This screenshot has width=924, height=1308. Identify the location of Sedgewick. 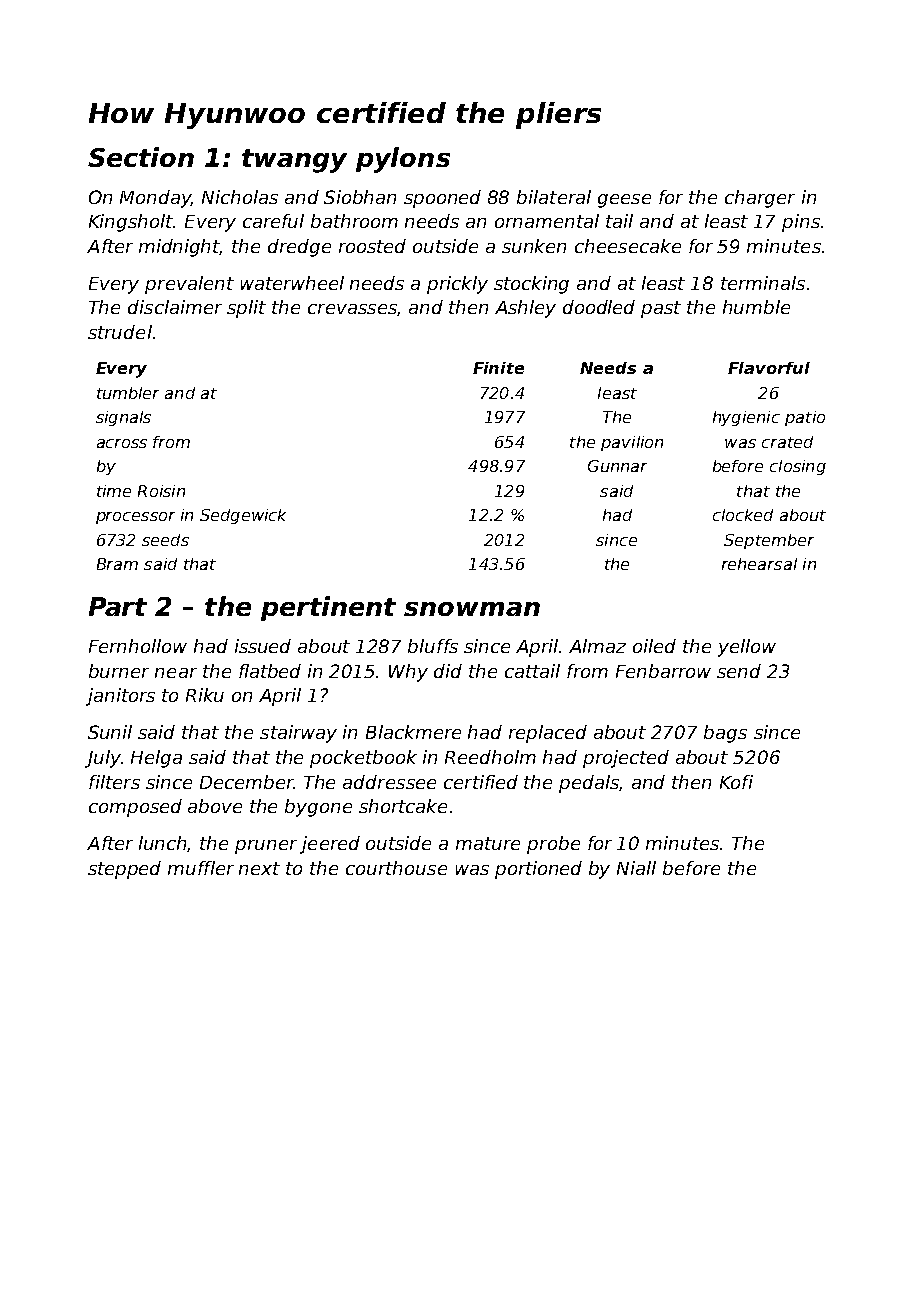
(243, 516).
